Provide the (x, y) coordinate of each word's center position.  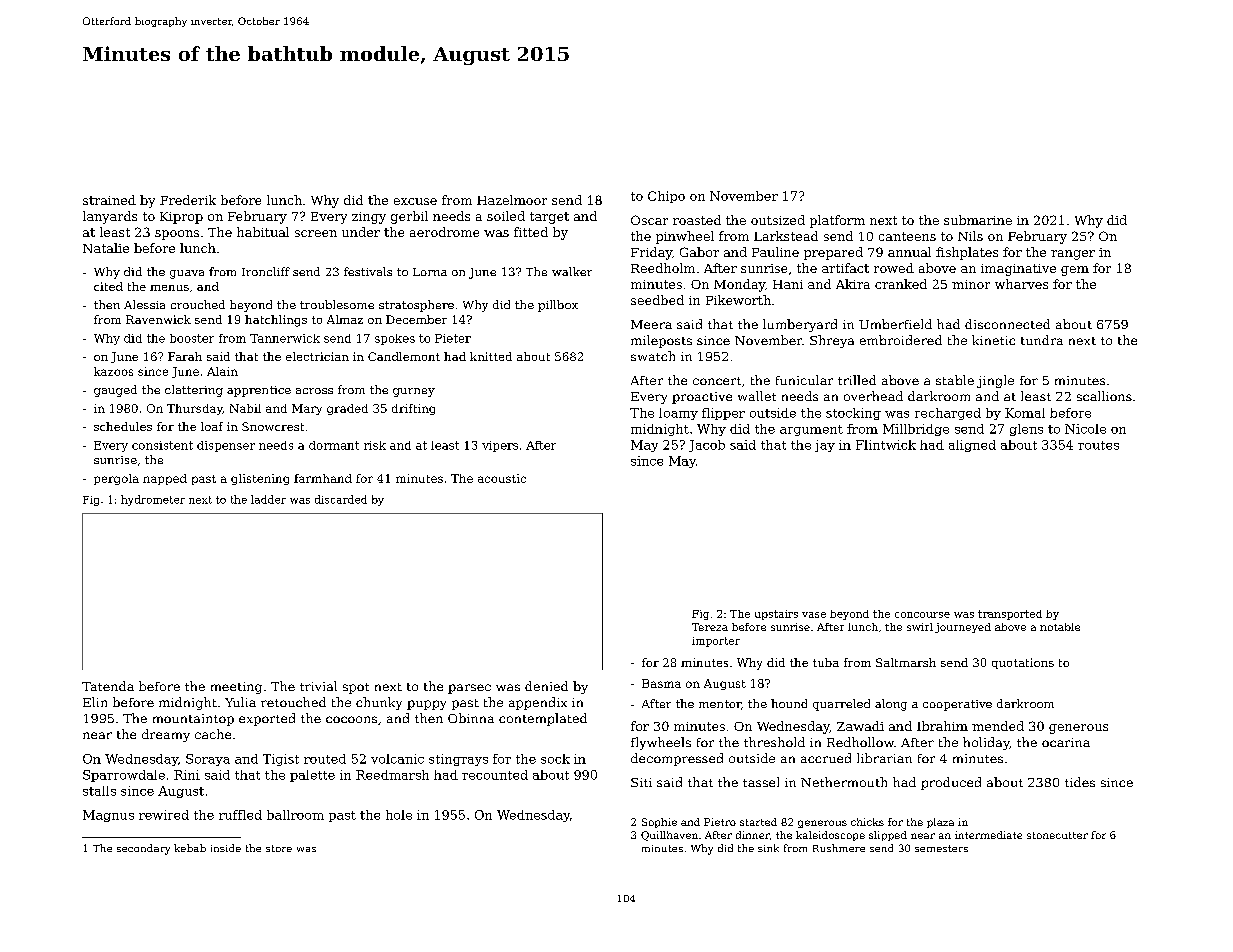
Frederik (188, 200)
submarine (978, 220)
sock (555, 759)
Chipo (666, 197)
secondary (143, 849)
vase (814, 615)
